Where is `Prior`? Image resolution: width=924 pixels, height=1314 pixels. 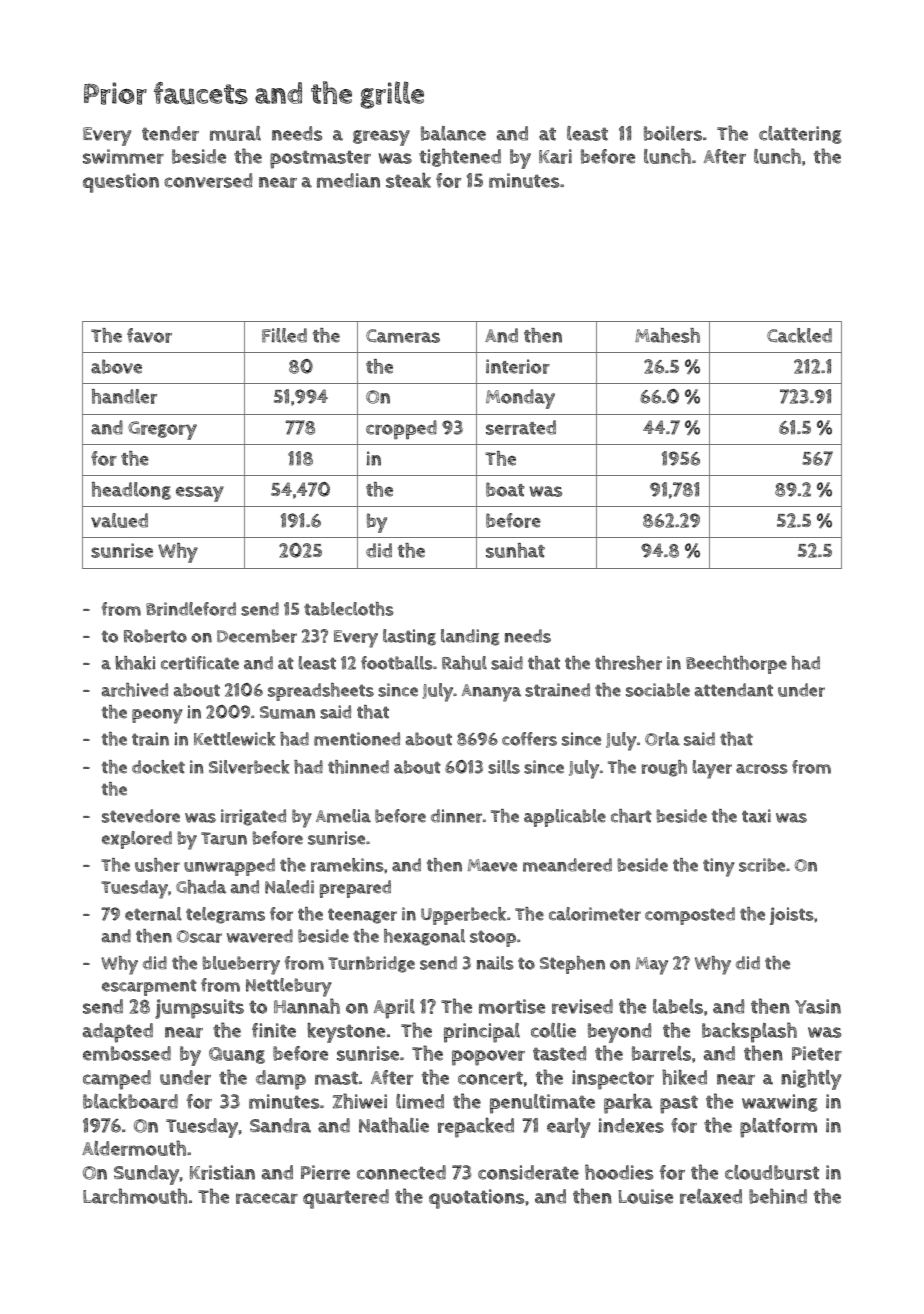 Prior is located at coordinates (115, 93).
